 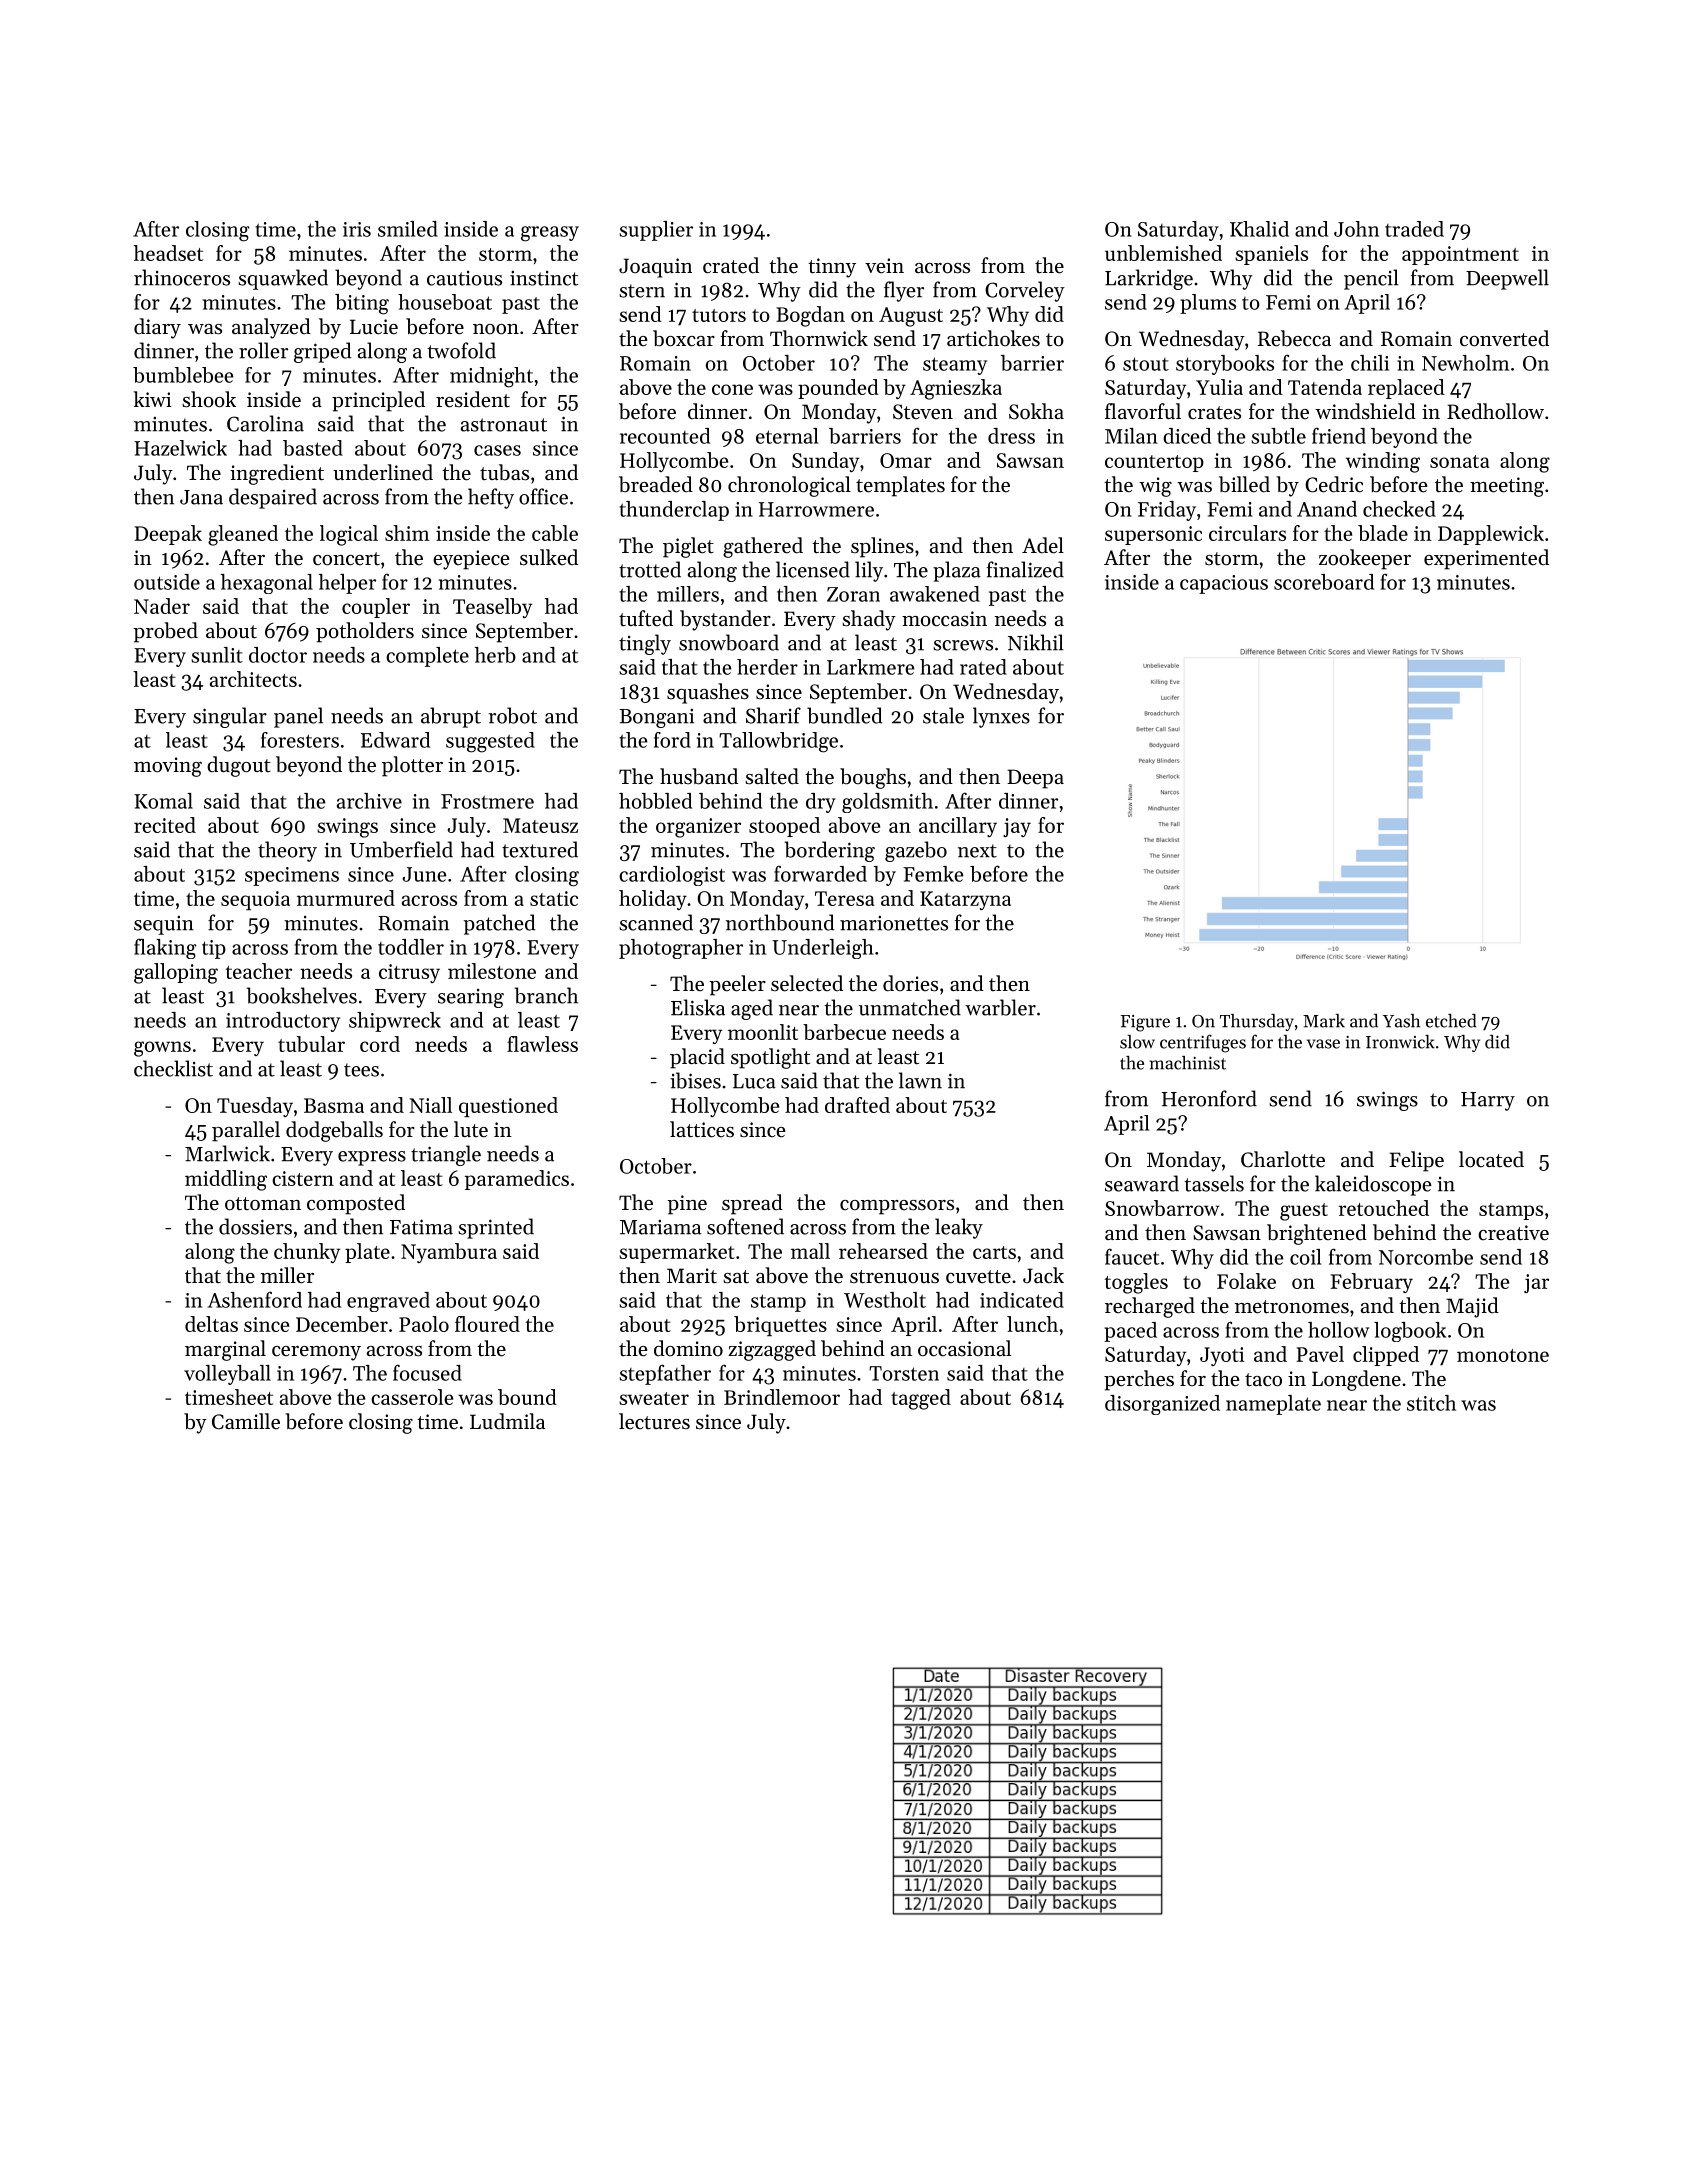 What do you see at coordinates (271, 328) in the document?
I see `analyzed` at bounding box center [271, 328].
